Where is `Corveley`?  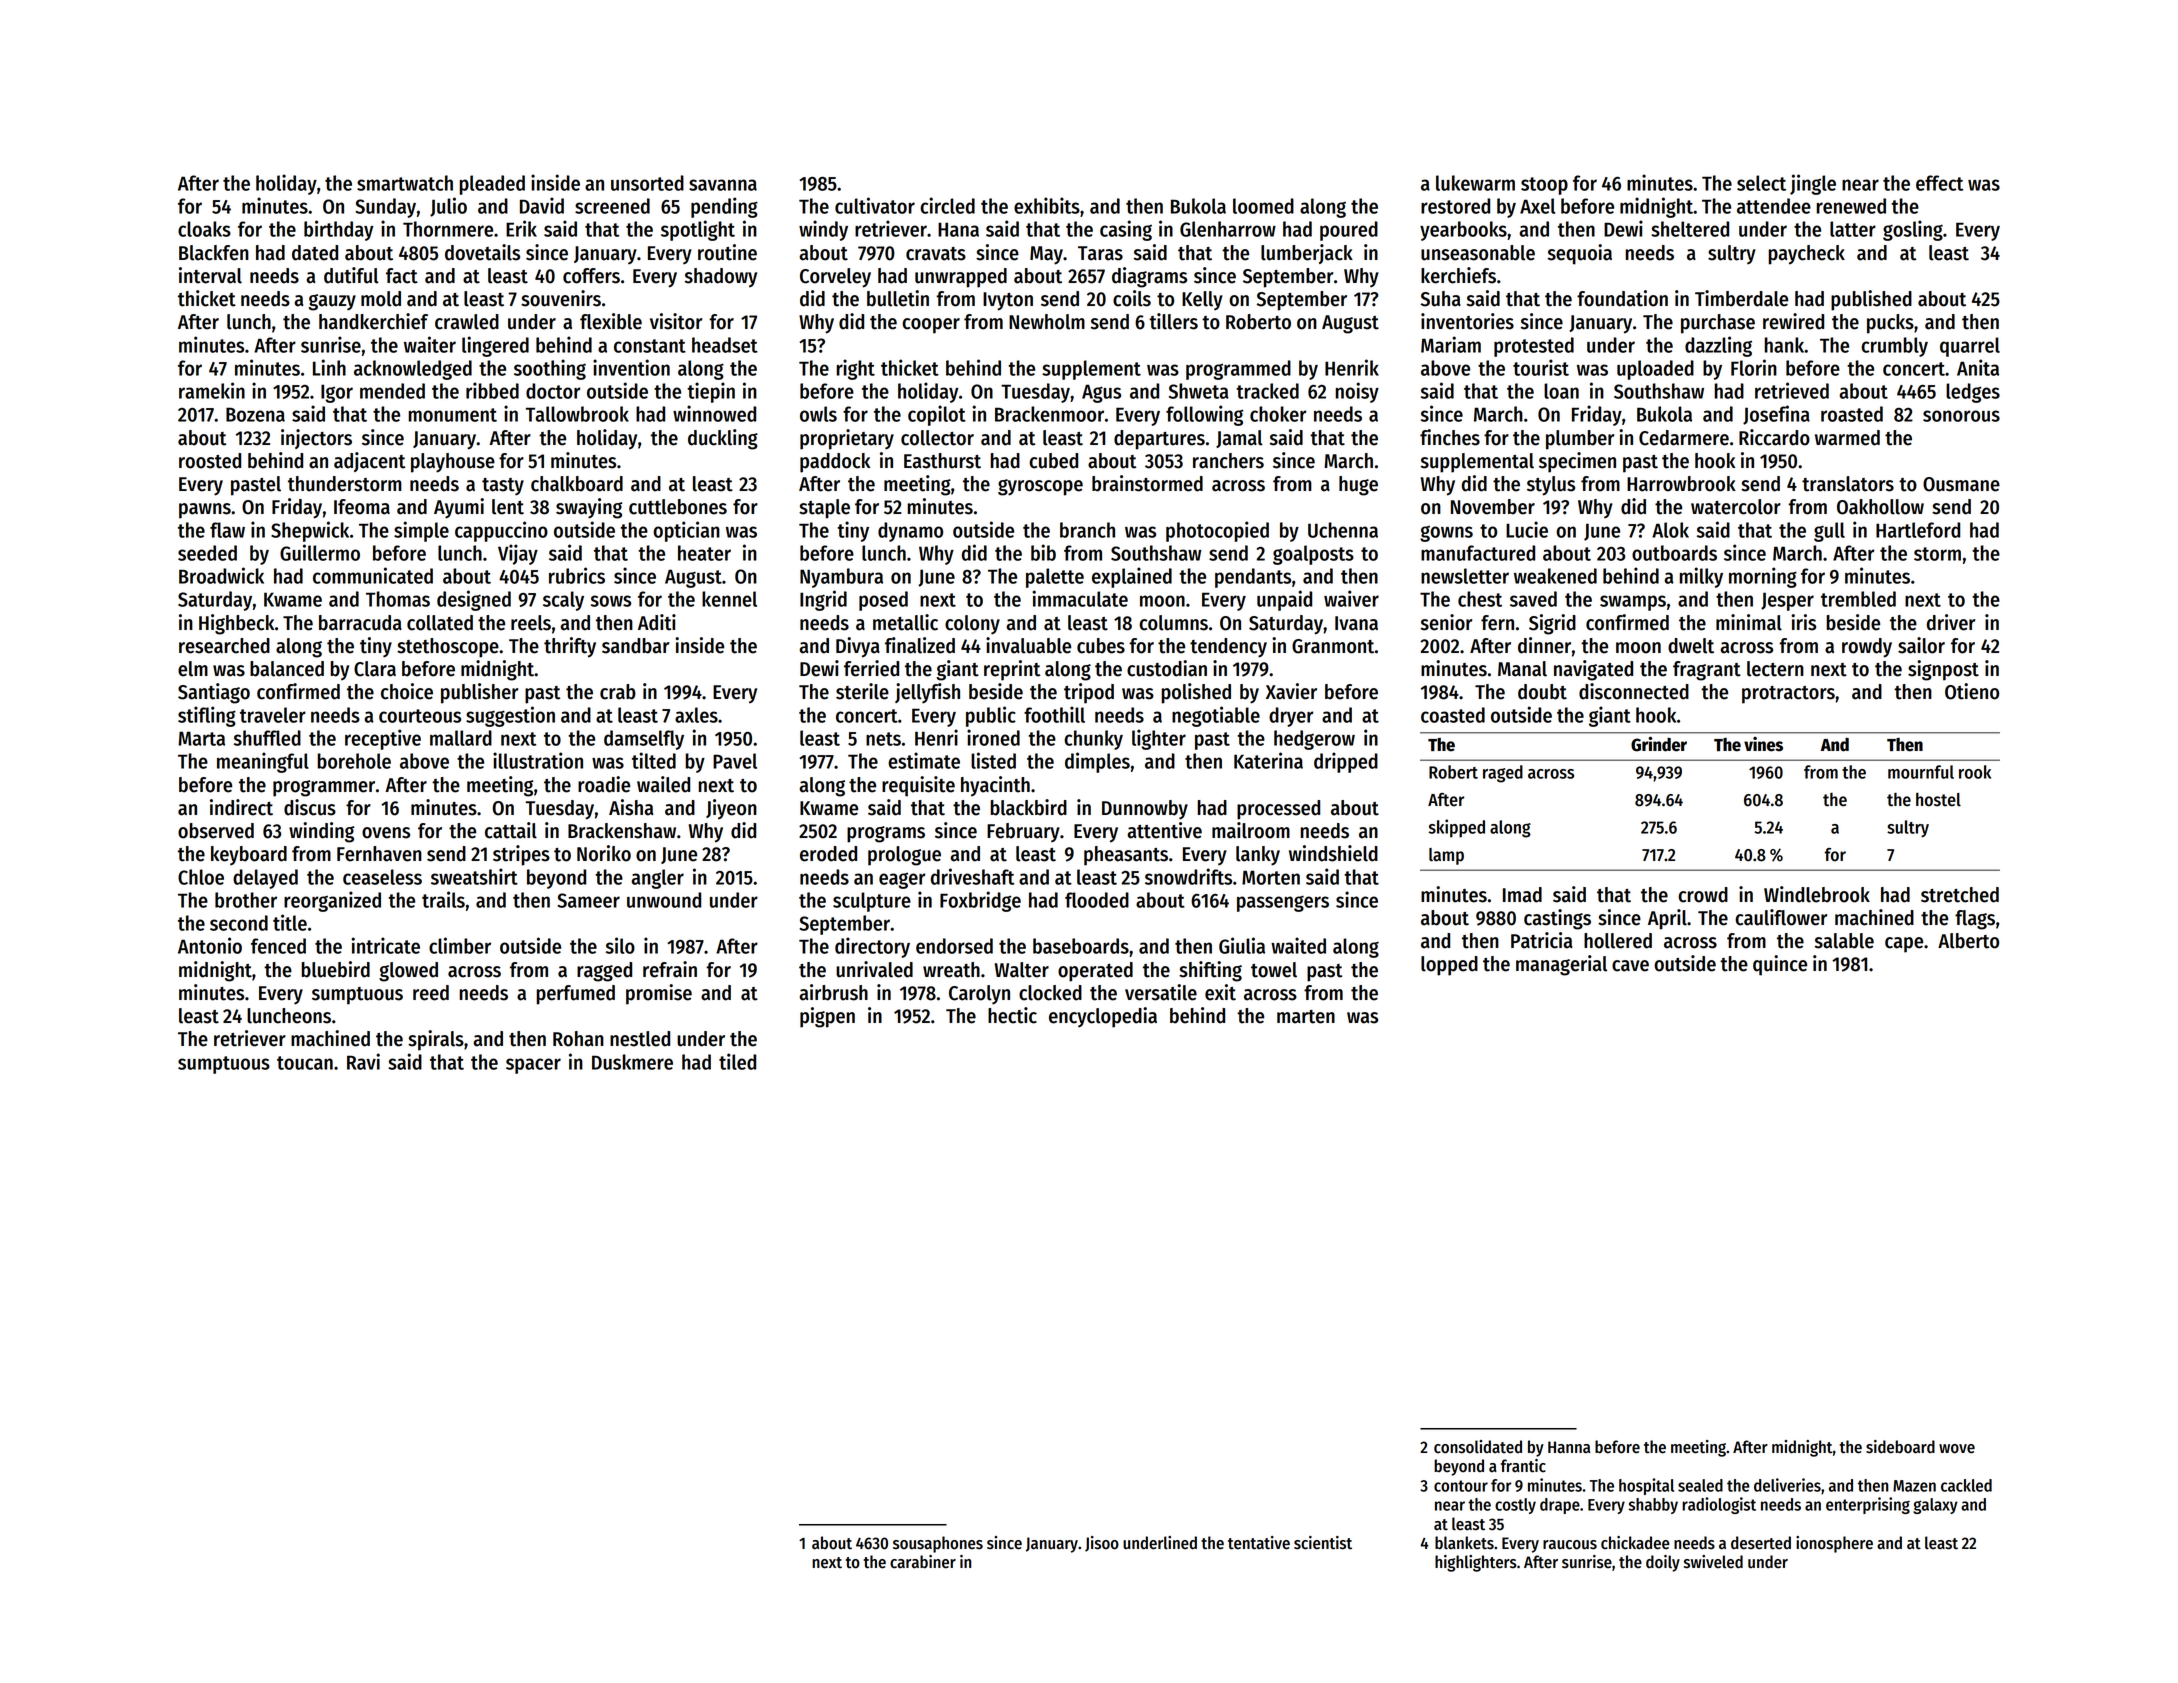 Corveley is located at coordinates (835, 278).
